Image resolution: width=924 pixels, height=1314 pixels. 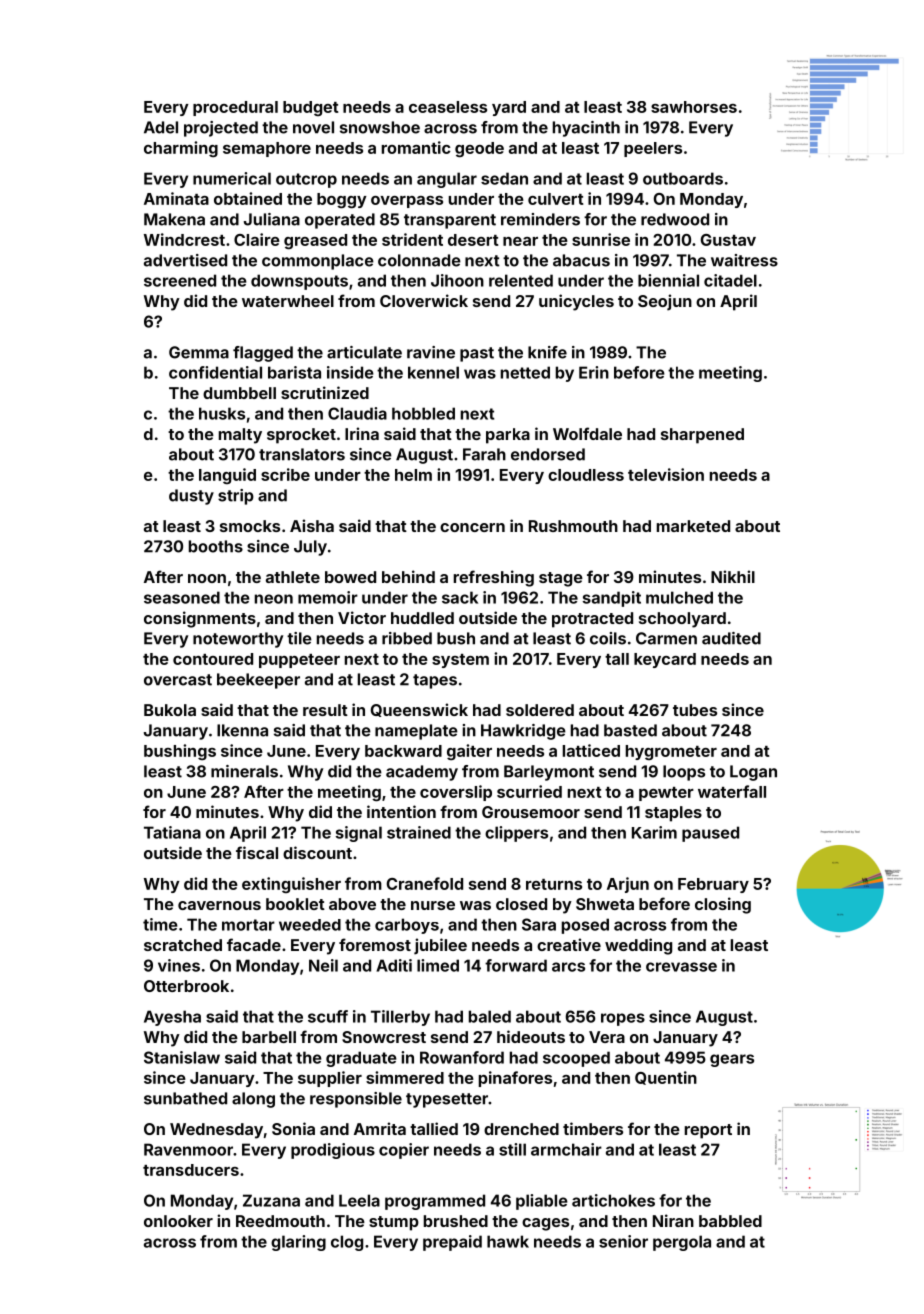 What do you see at coordinates (684, 773) in the document?
I see `loops` at bounding box center [684, 773].
